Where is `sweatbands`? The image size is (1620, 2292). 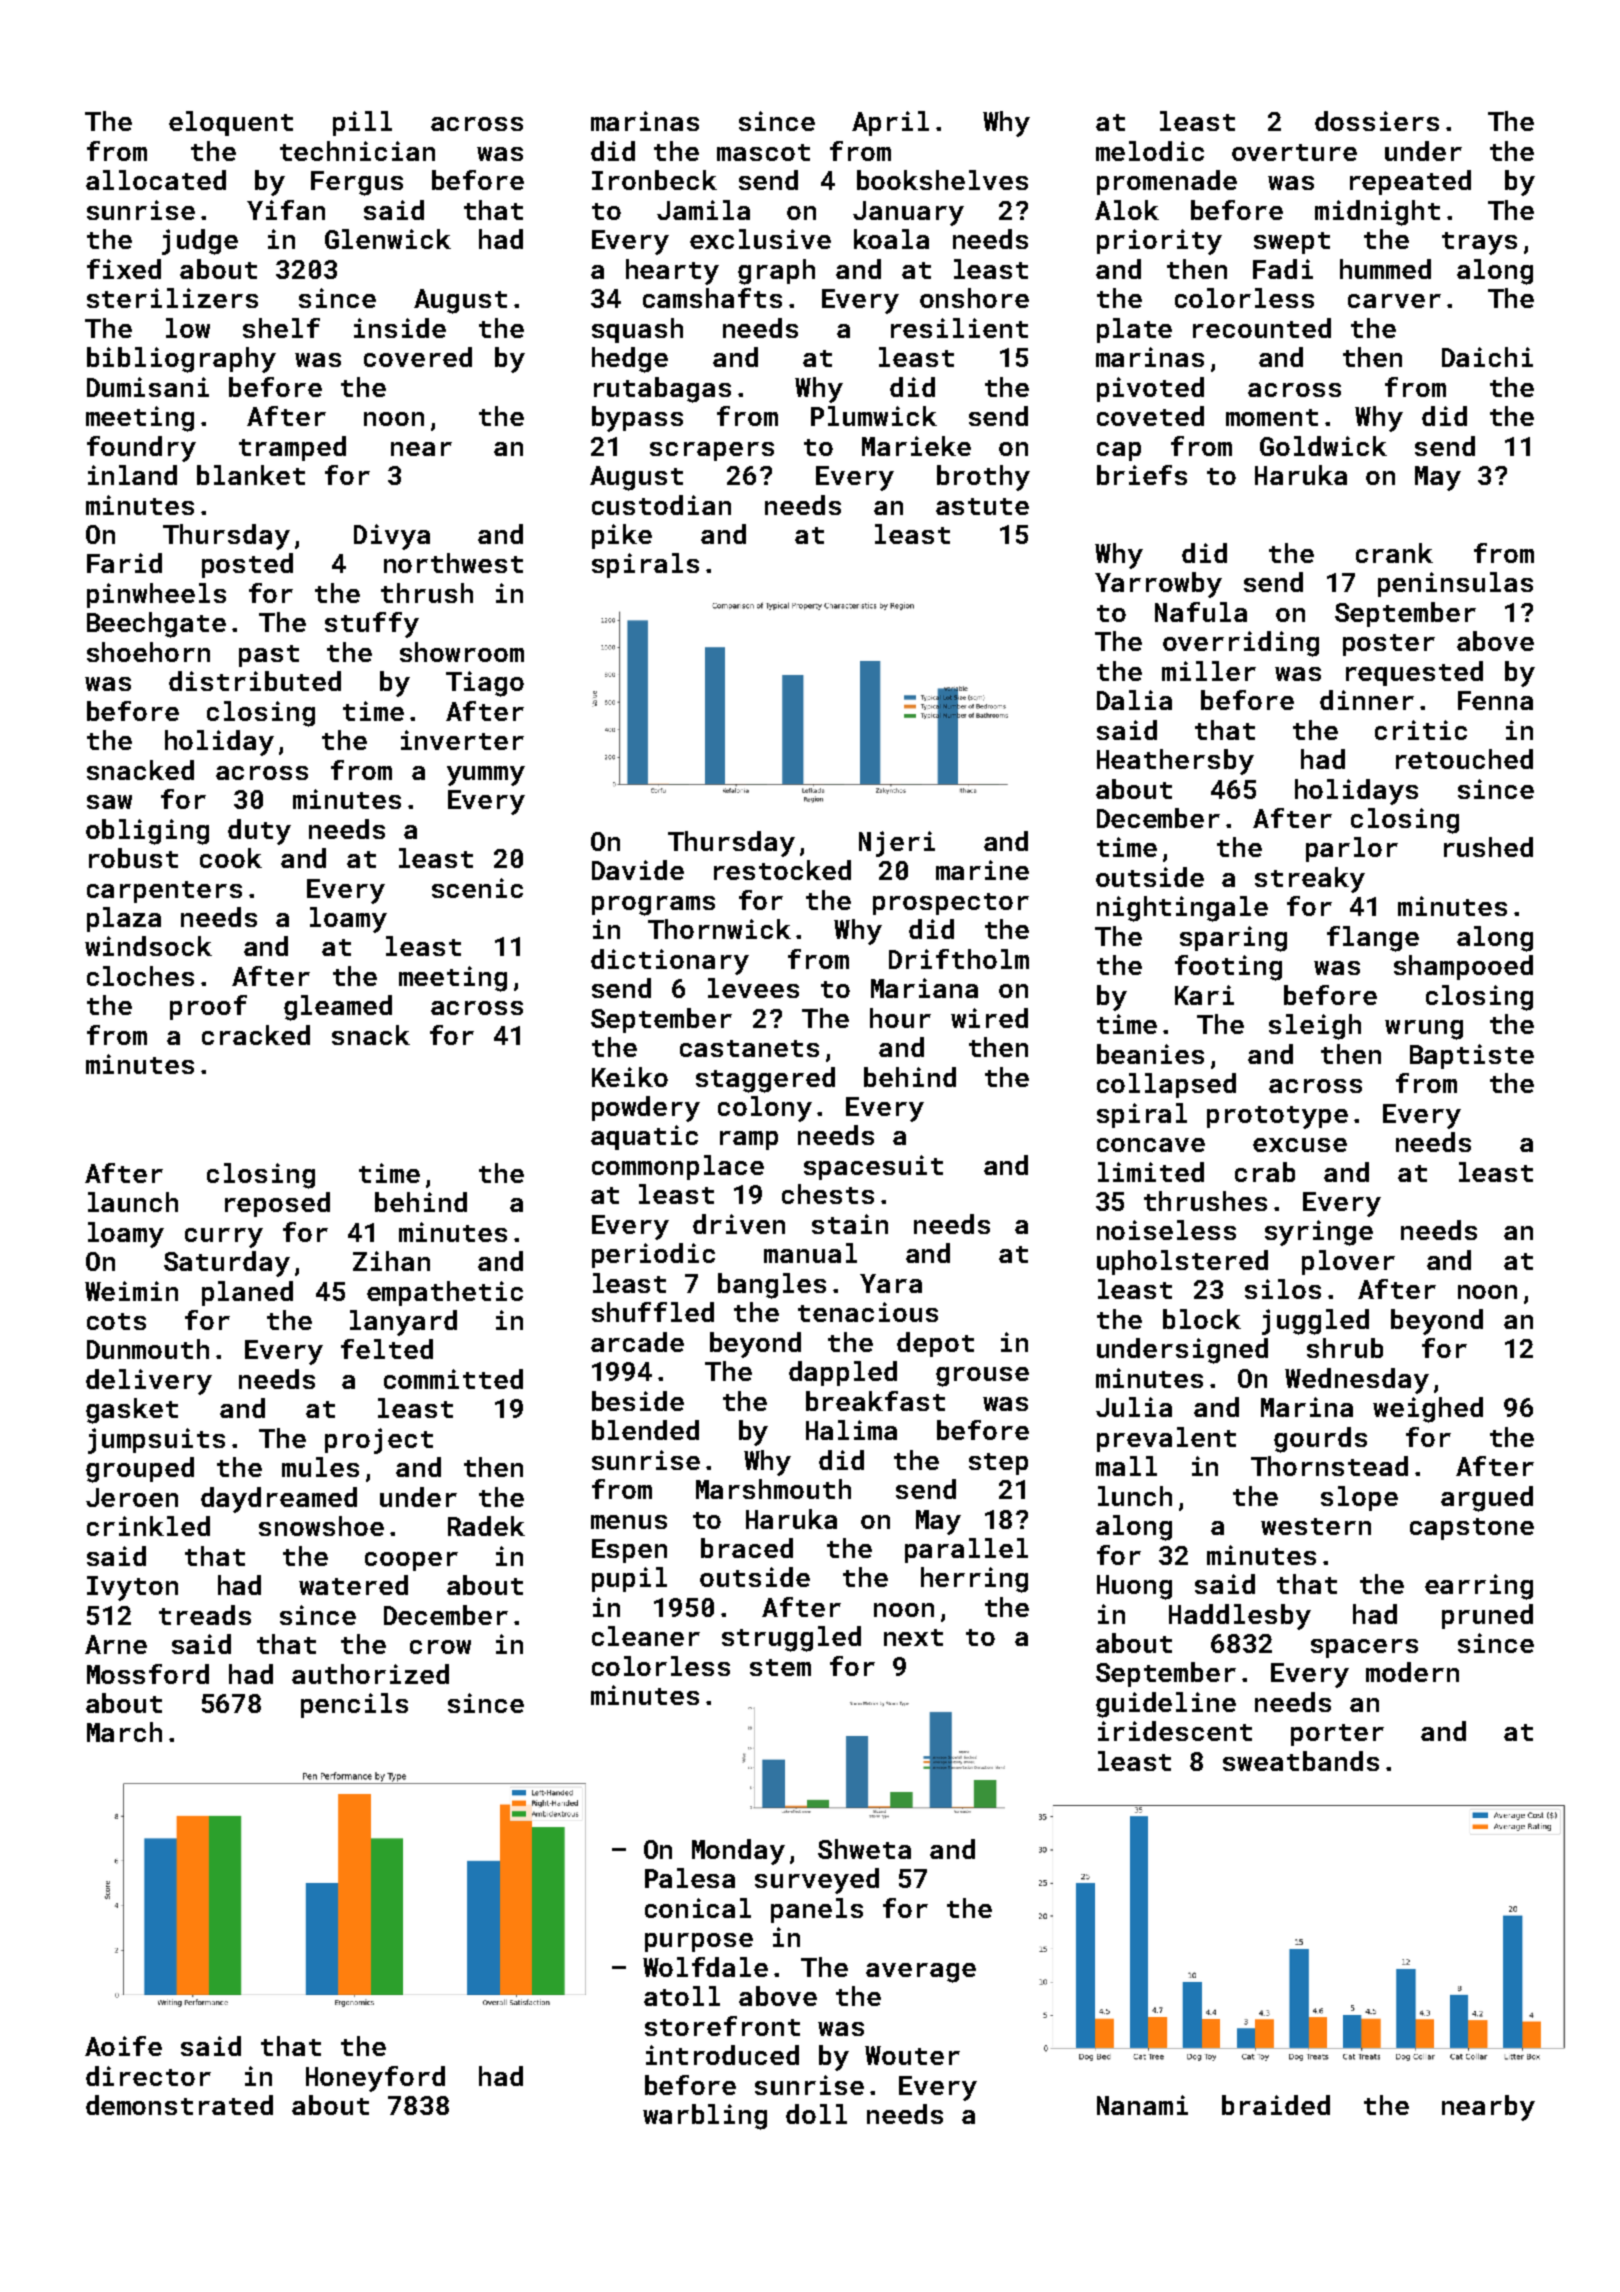
sweatbands is located at coordinates (1301, 1761).
